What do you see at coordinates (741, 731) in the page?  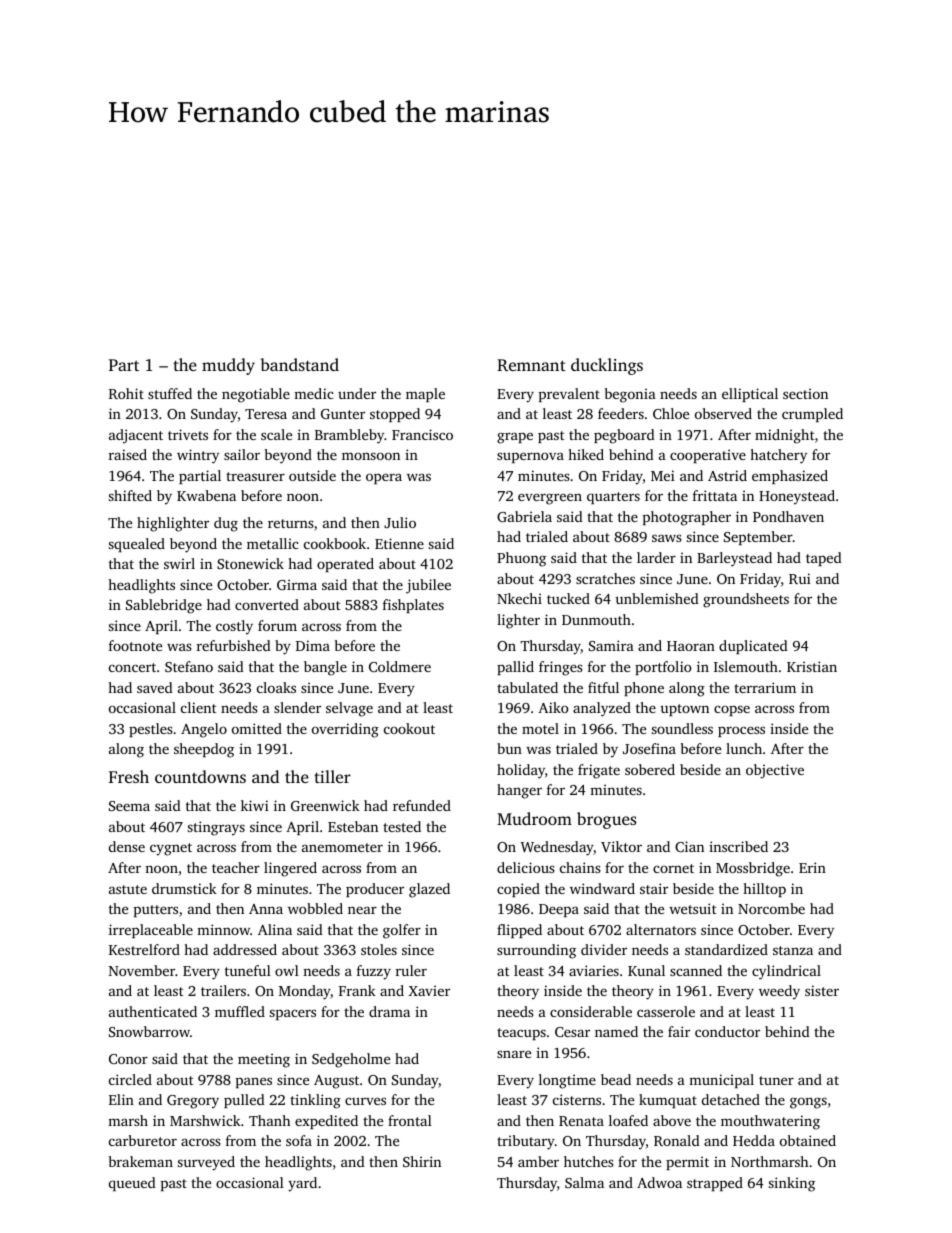 I see `process` at bounding box center [741, 731].
